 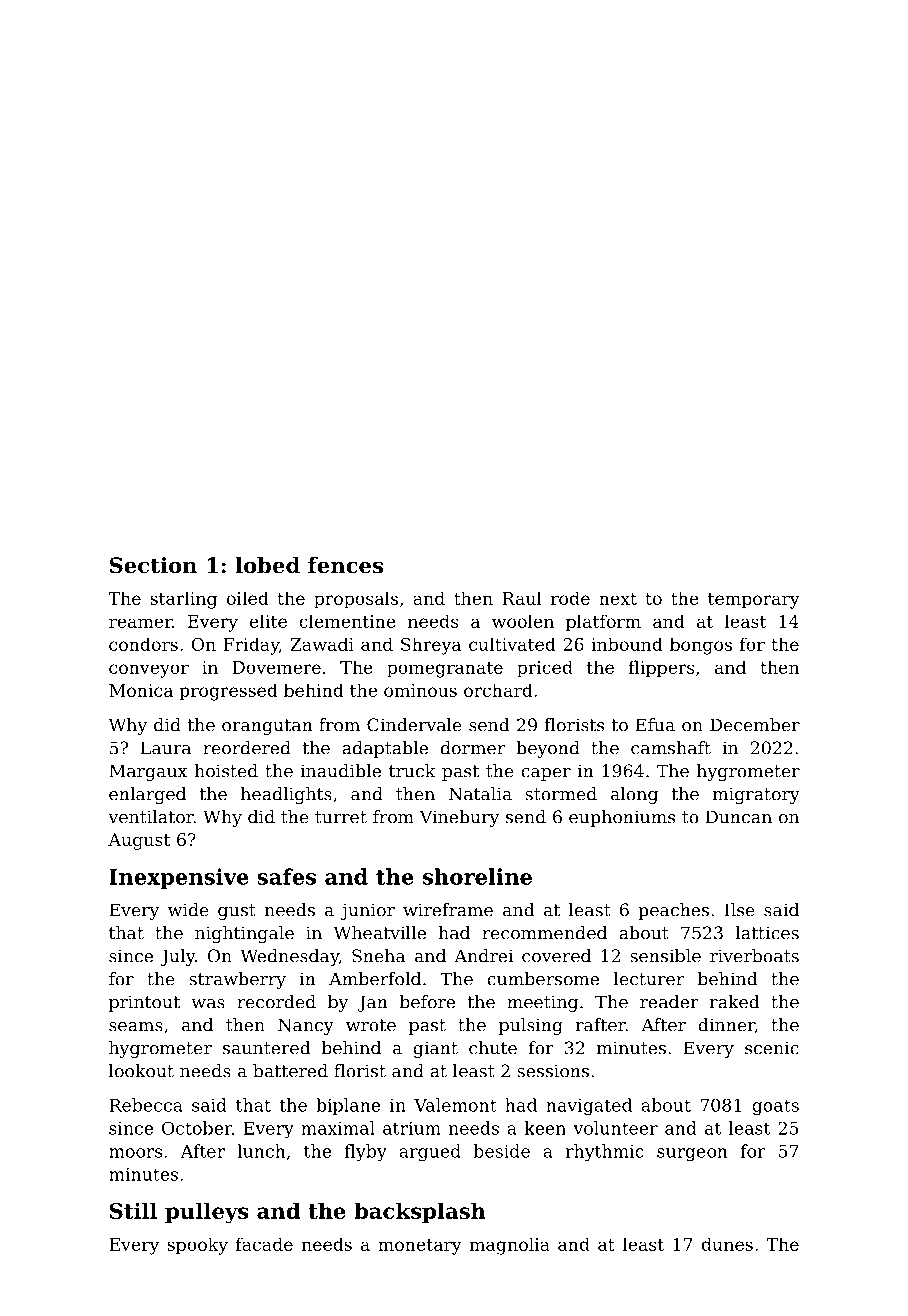 What do you see at coordinates (754, 601) in the image?
I see `temporary` at bounding box center [754, 601].
